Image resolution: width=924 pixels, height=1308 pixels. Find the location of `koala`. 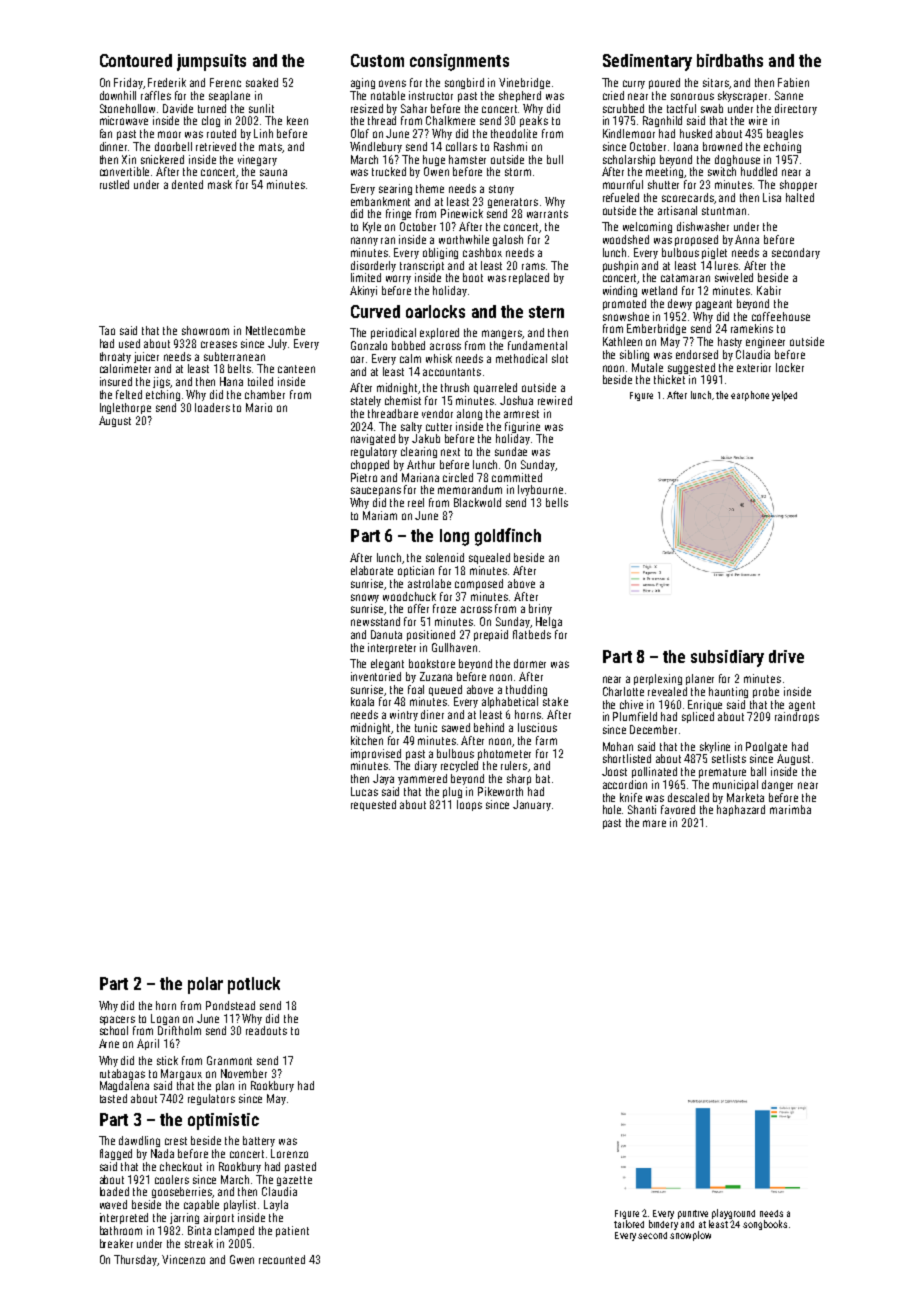

koala is located at coordinates (362, 701).
